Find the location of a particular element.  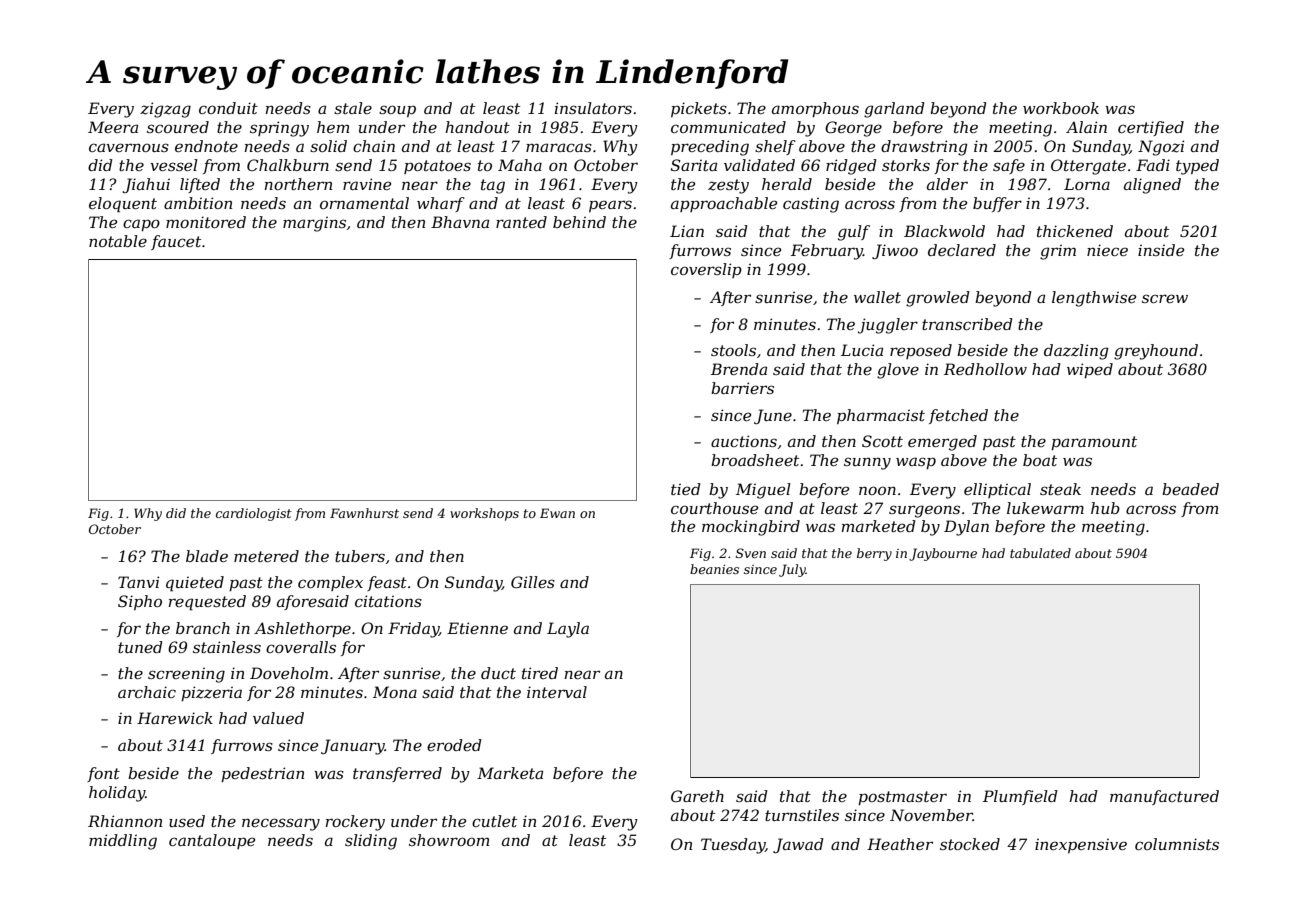

workbook is located at coordinates (1061, 108).
